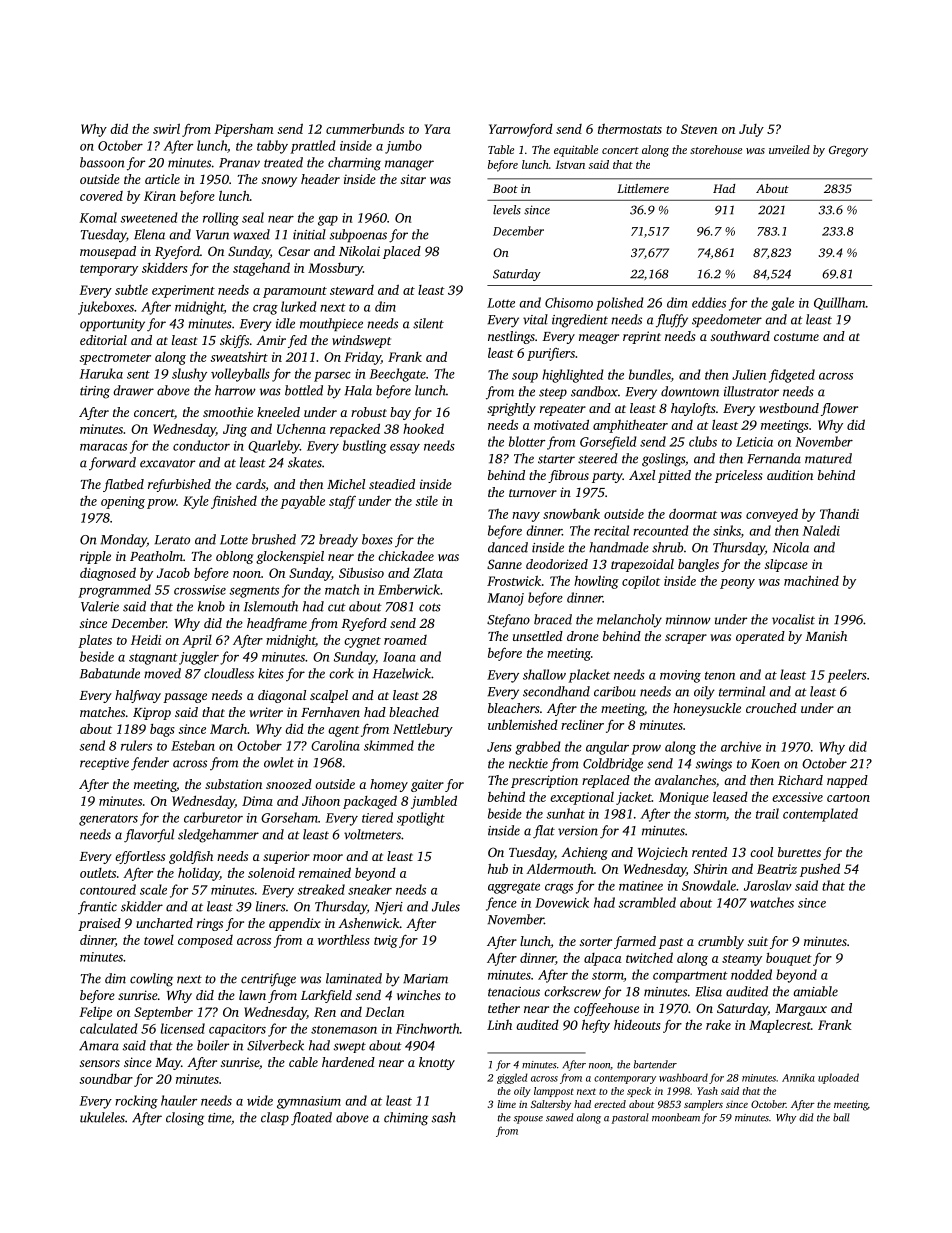  Describe the element at coordinates (826, 636) in the document. I see `Manish` at that location.
